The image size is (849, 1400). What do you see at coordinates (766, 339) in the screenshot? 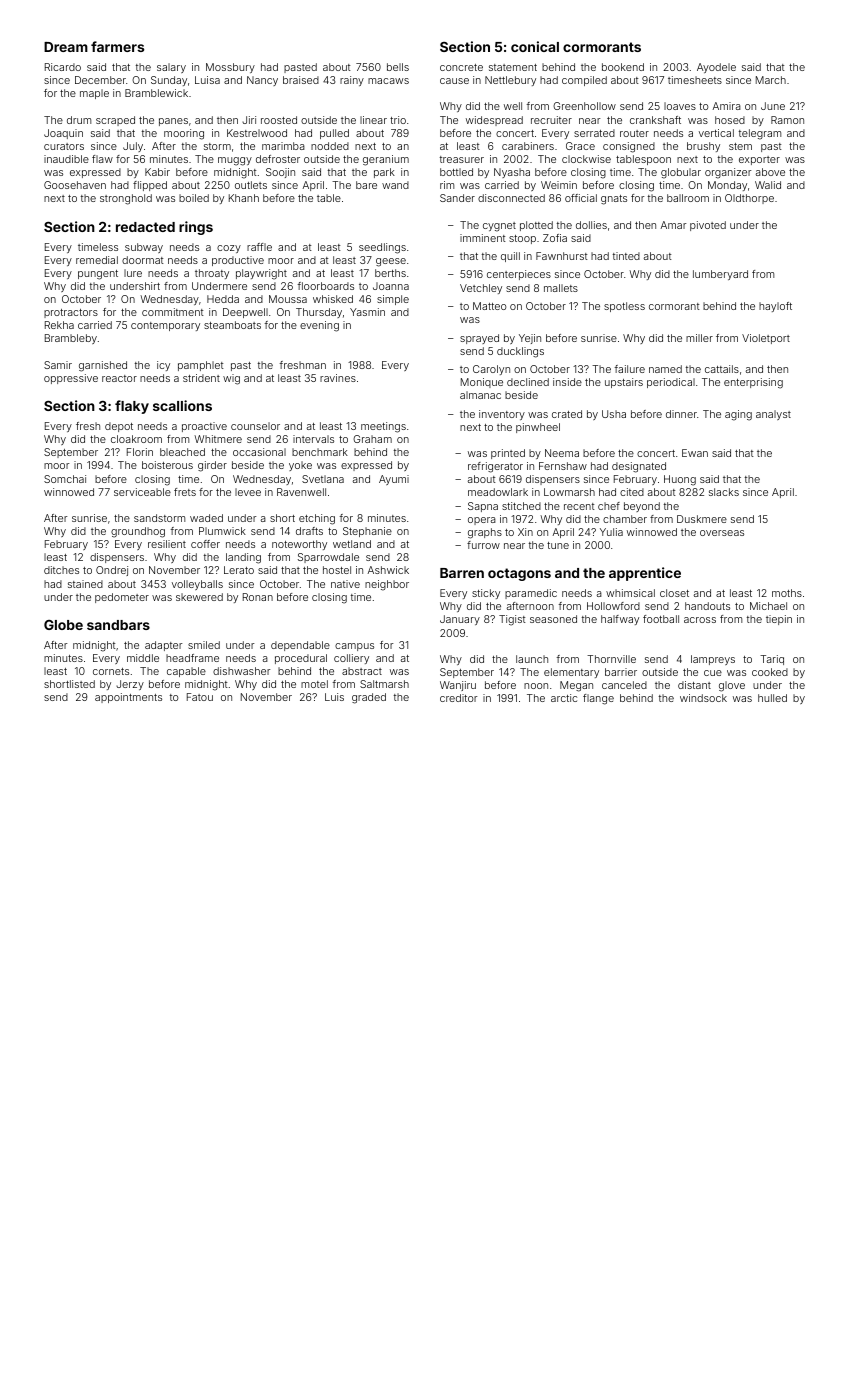
I see `Violetport` at bounding box center [766, 339].
